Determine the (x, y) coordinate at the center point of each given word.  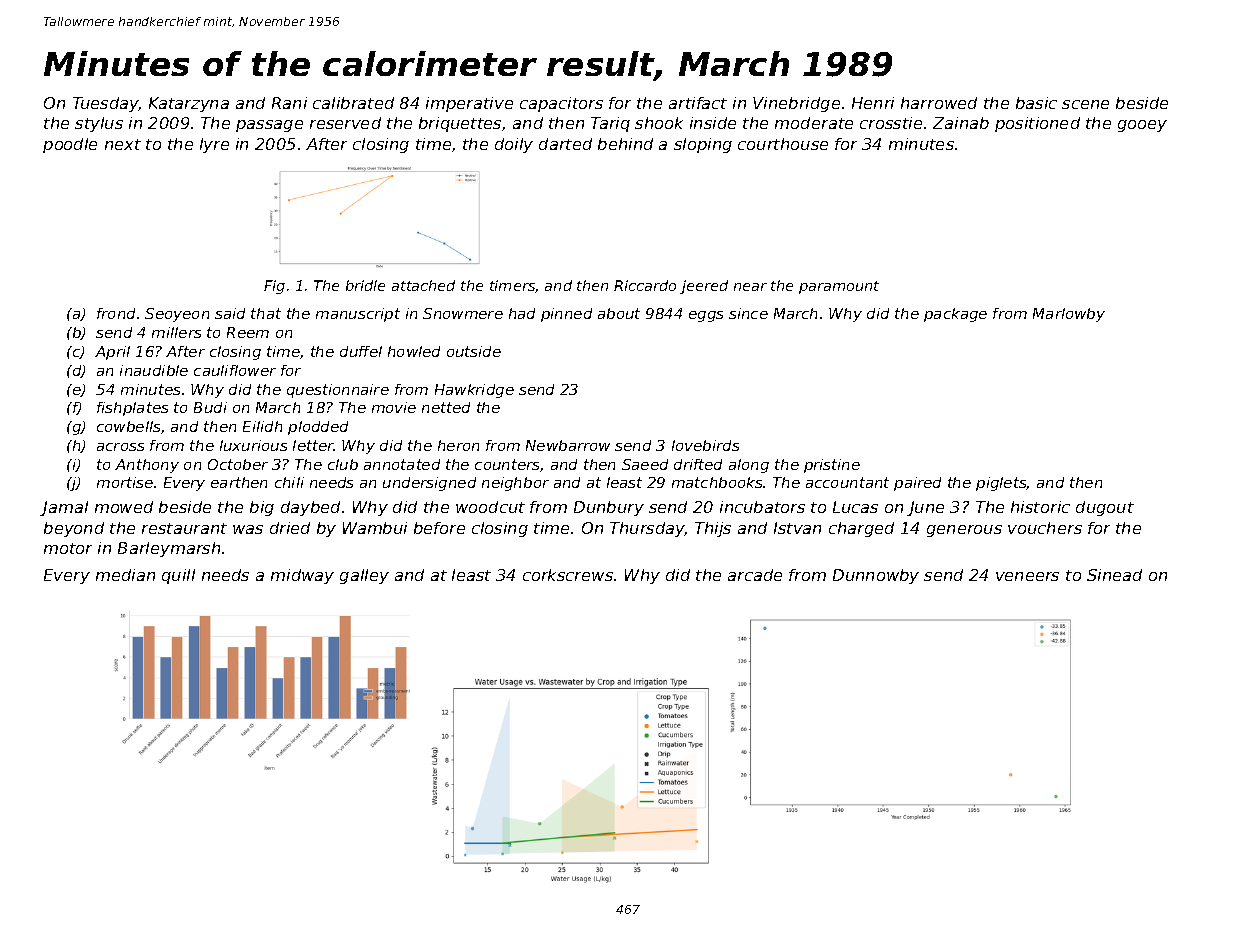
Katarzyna (189, 104)
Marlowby (1069, 315)
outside (474, 351)
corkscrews (568, 575)
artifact (698, 103)
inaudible (154, 370)
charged (861, 529)
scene (1085, 104)
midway (302, 576)
